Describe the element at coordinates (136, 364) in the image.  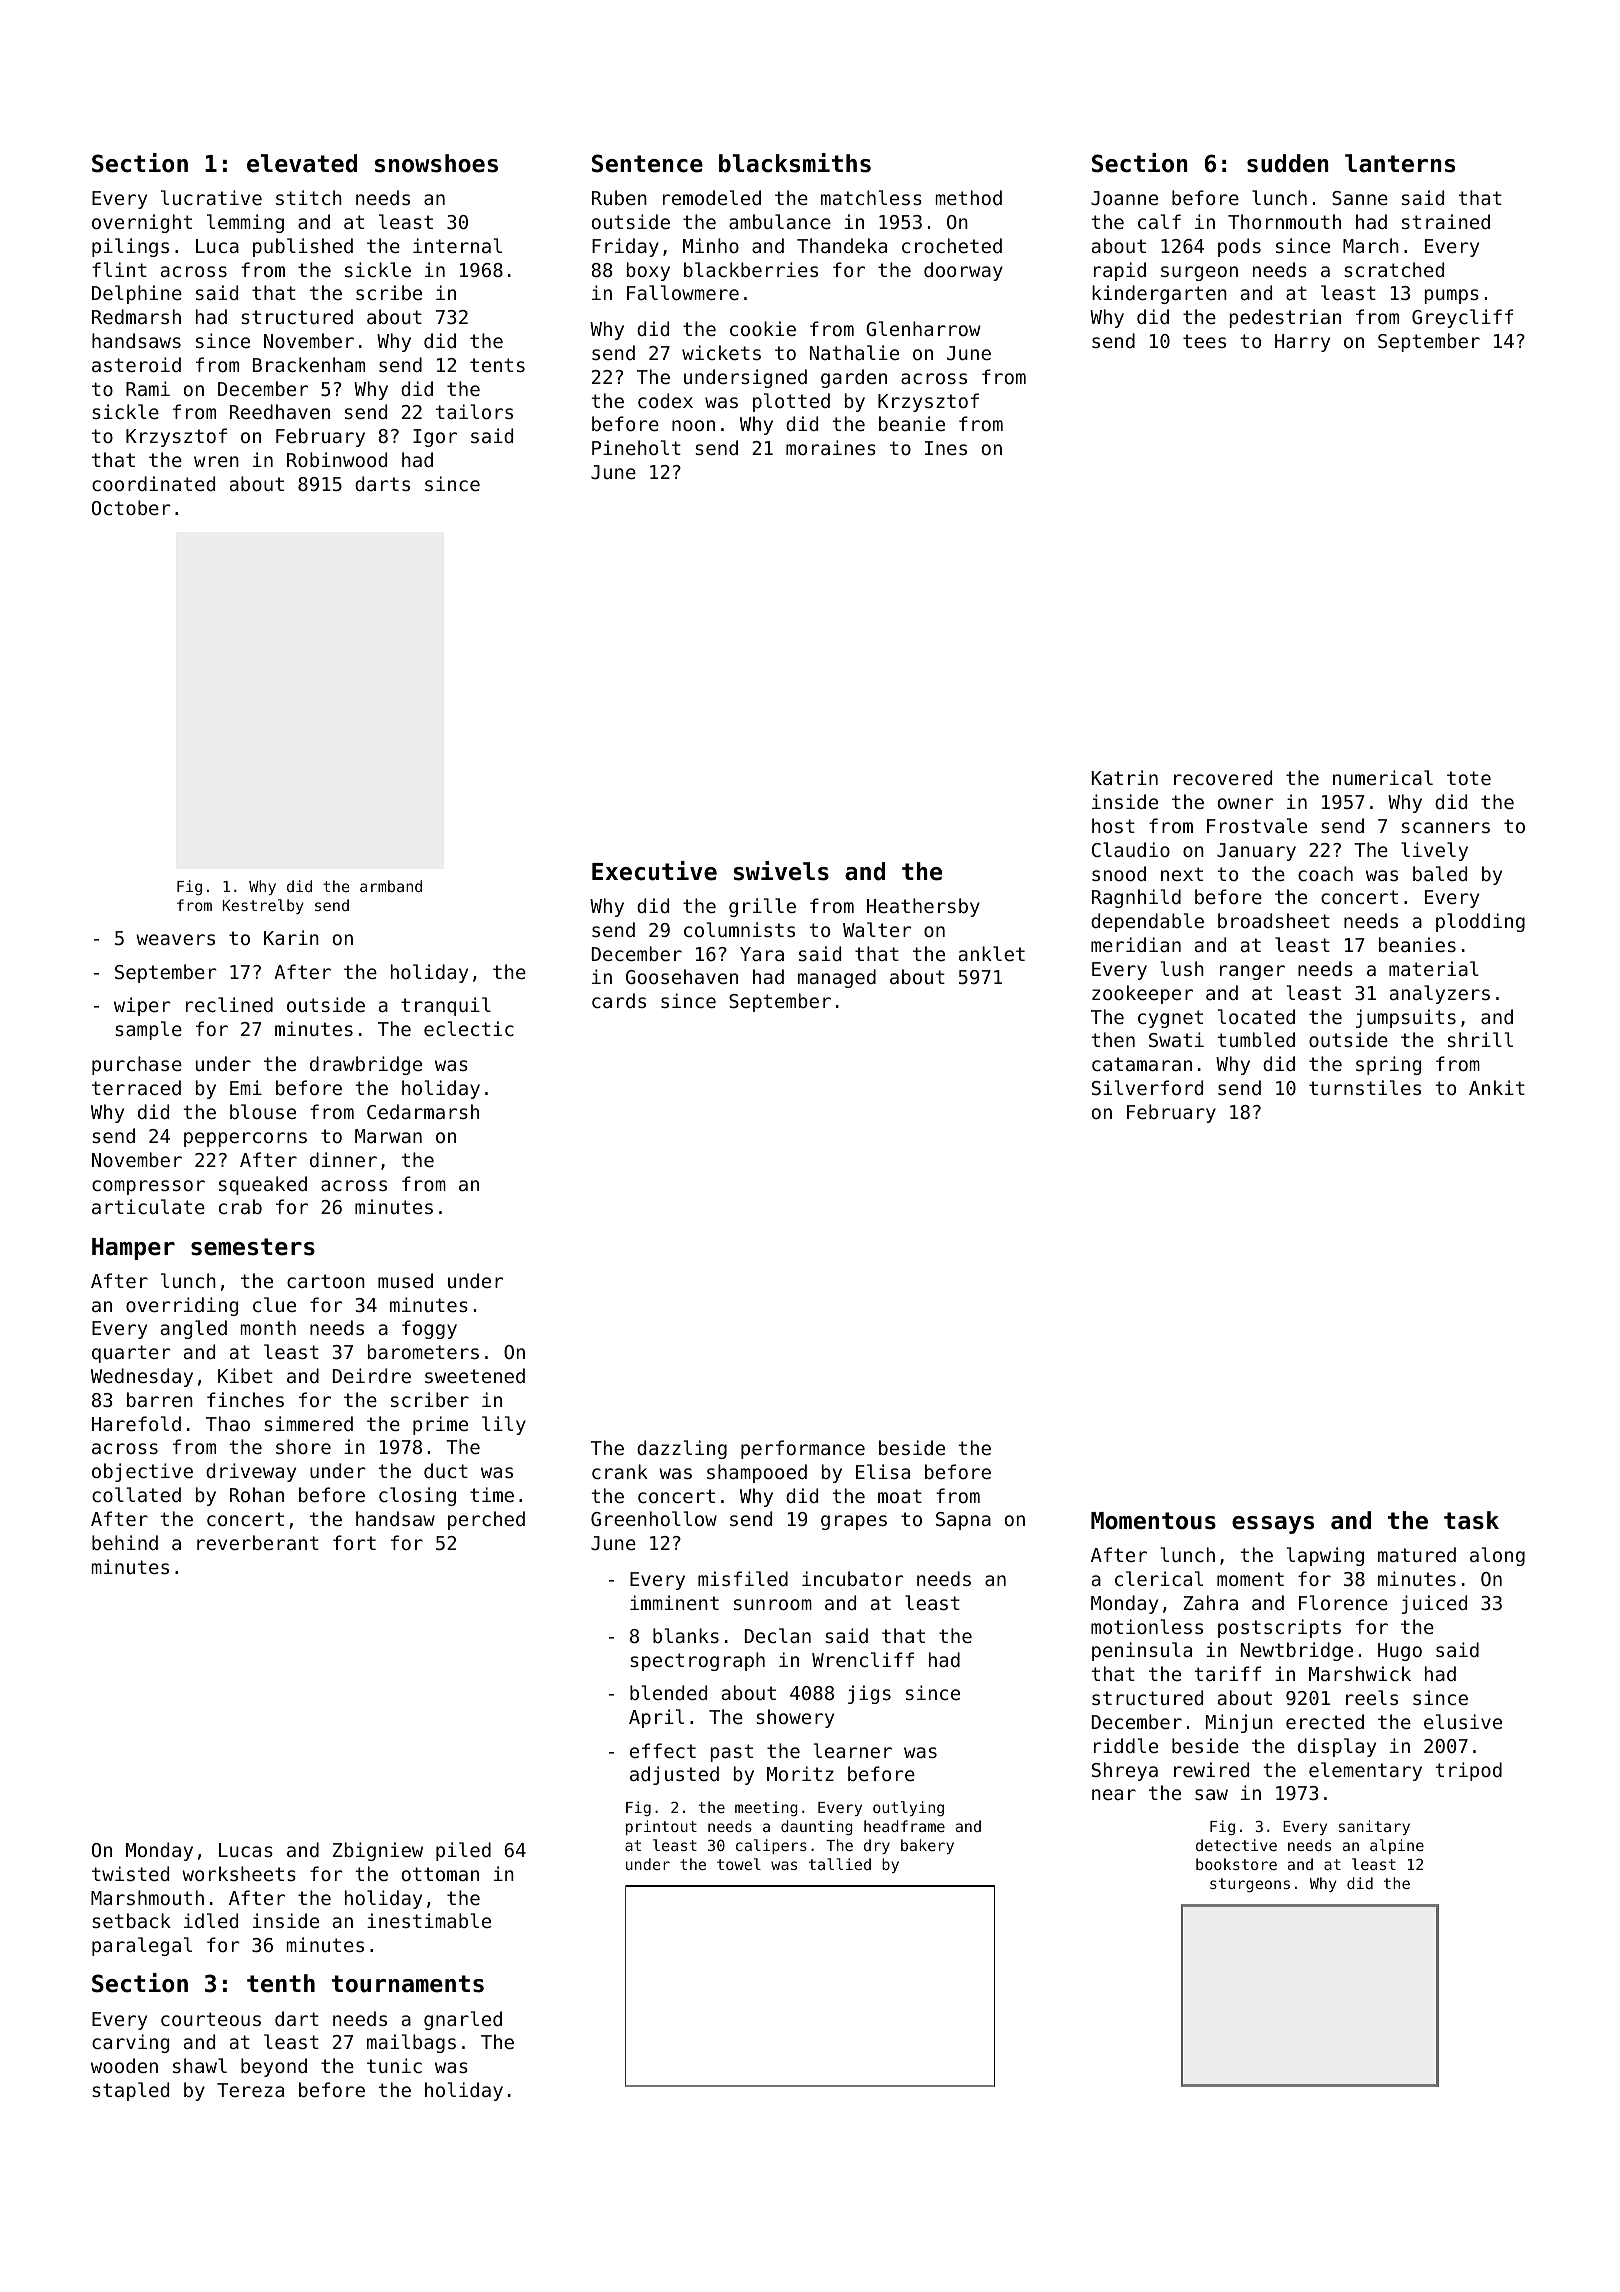
I see `asteroid` at that location.
